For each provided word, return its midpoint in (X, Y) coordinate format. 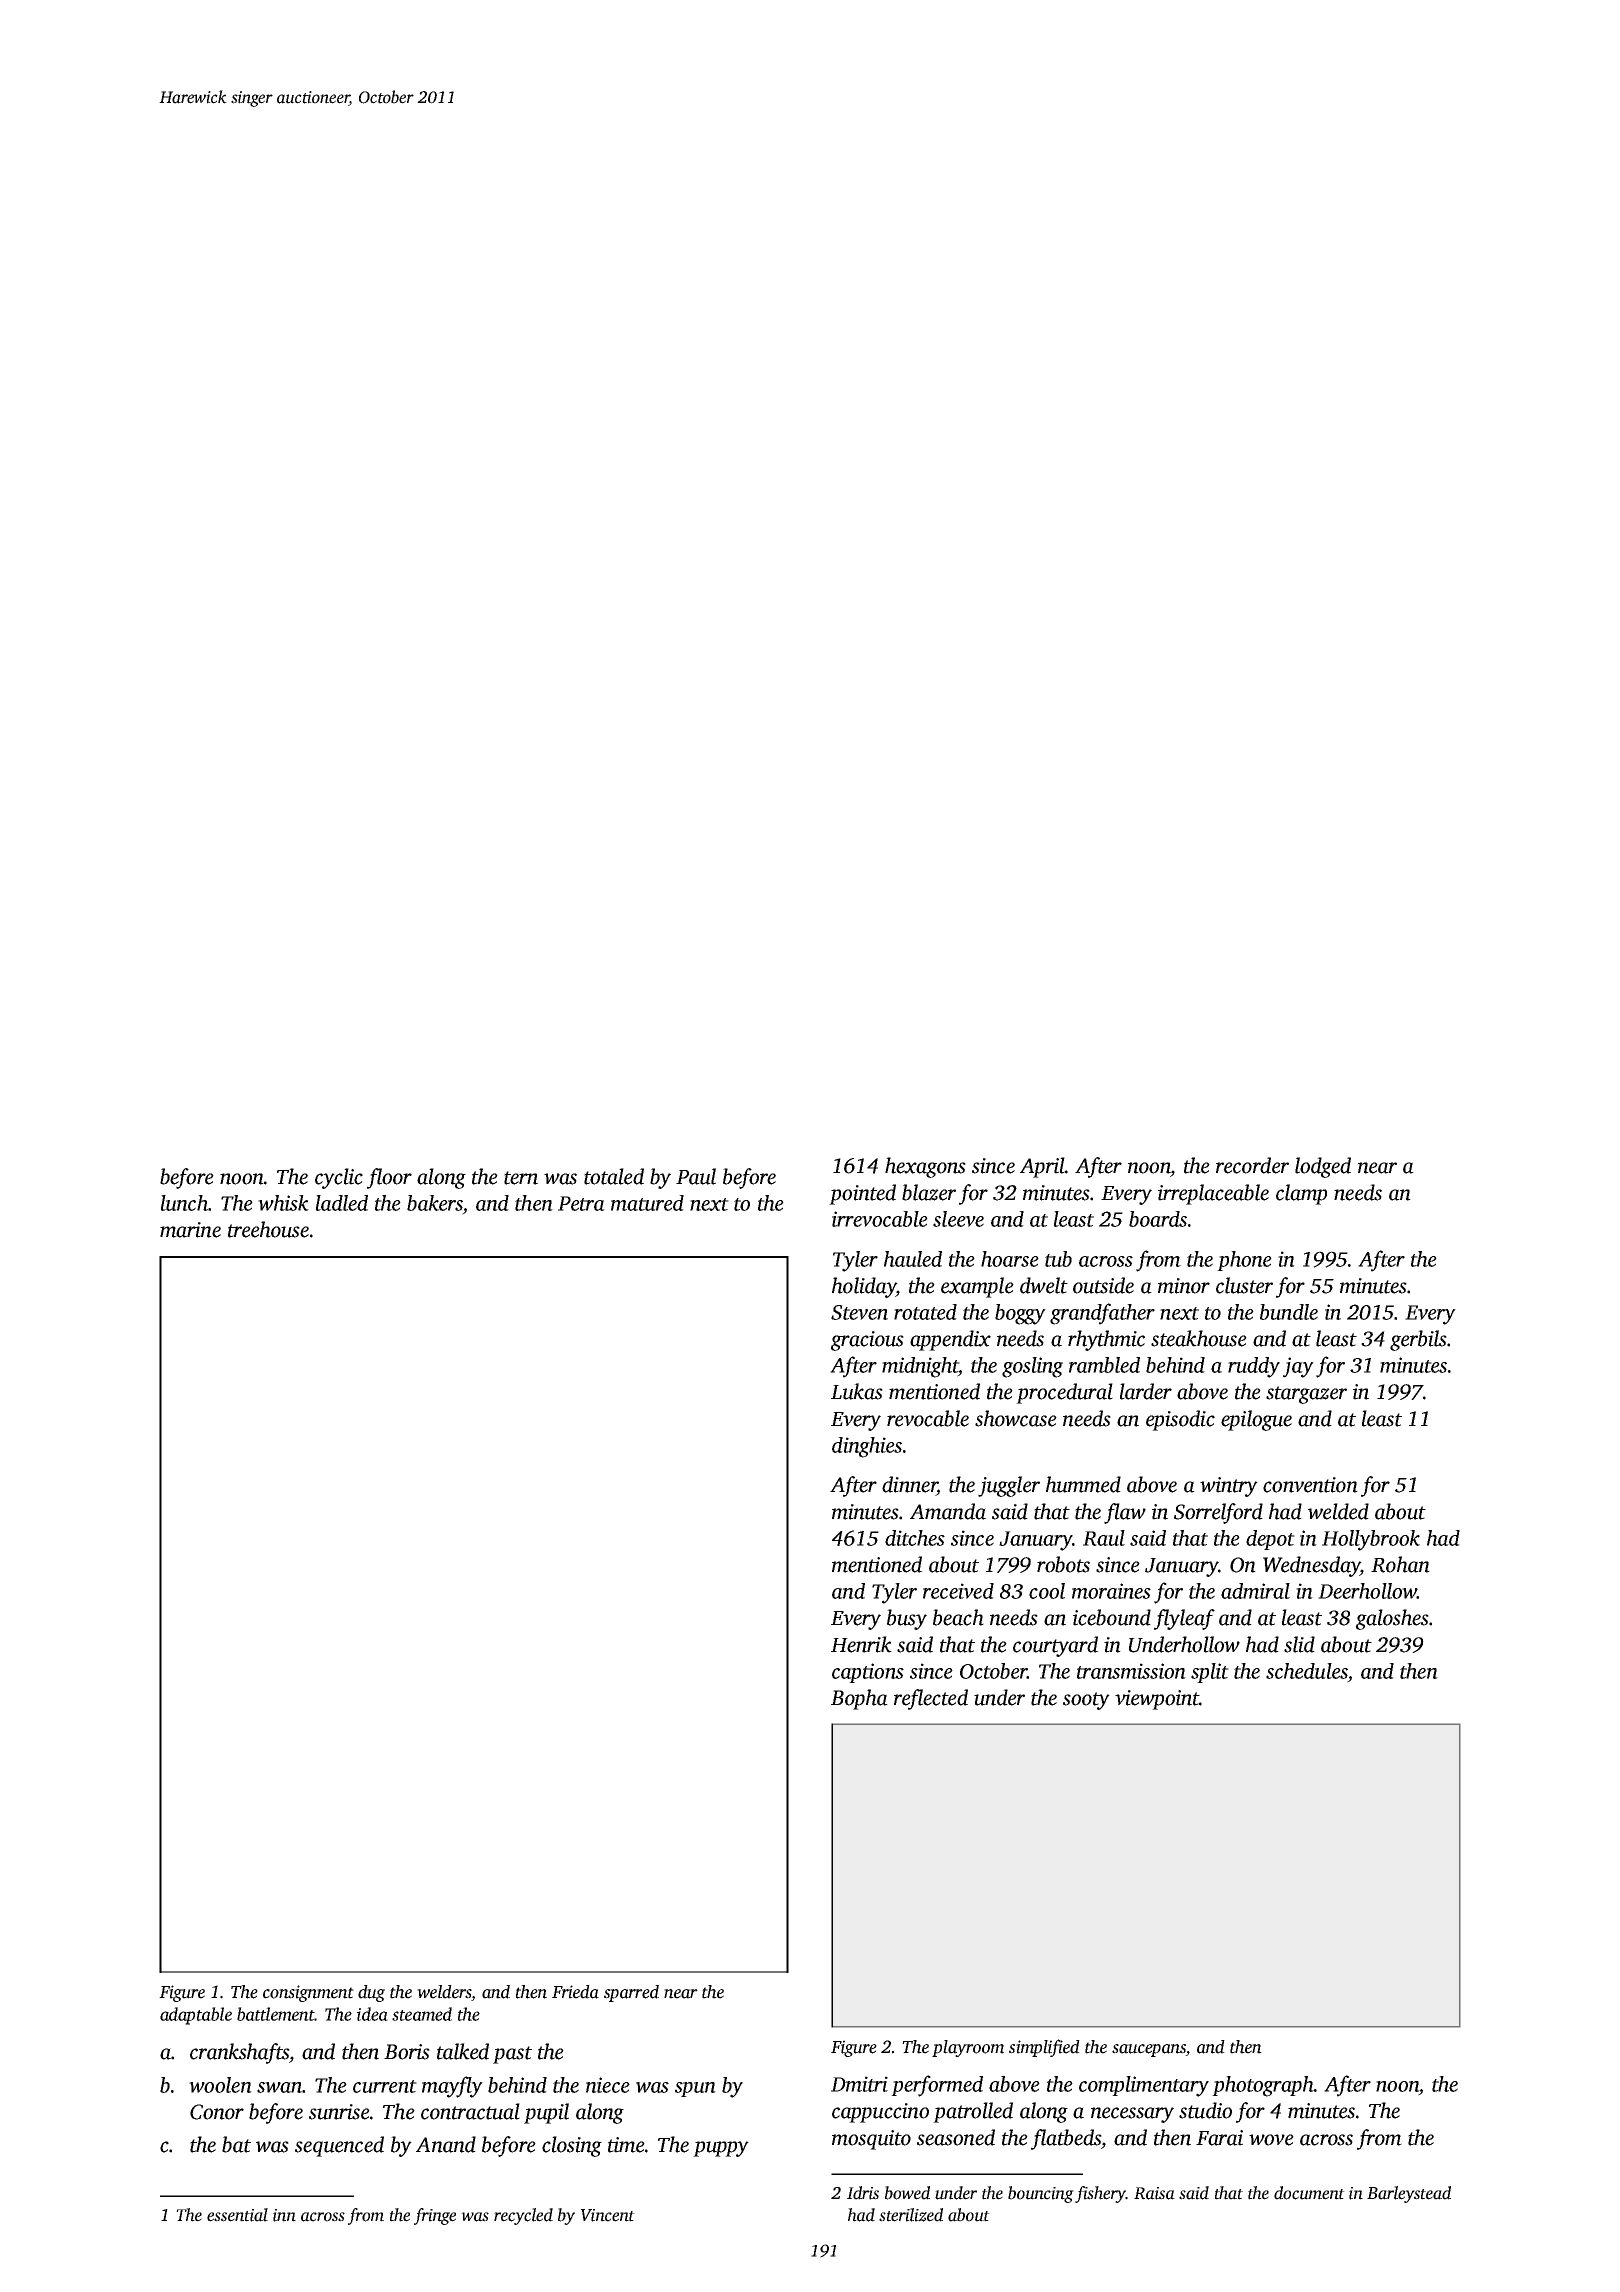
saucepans (1149, 2050)
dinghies (867, 1447)
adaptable (196, 2016)
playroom (968, 2048)
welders (444, 1993)
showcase (1016, 1418)
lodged (1323, 1167)
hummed (1083, 1484)
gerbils (1418, 1340)
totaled (614, 1176)
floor (389, 1178)
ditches (915, 1538)
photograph (1263, 2086)
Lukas (857, 1391)
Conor (217, 2112)
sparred (631, 1993)
